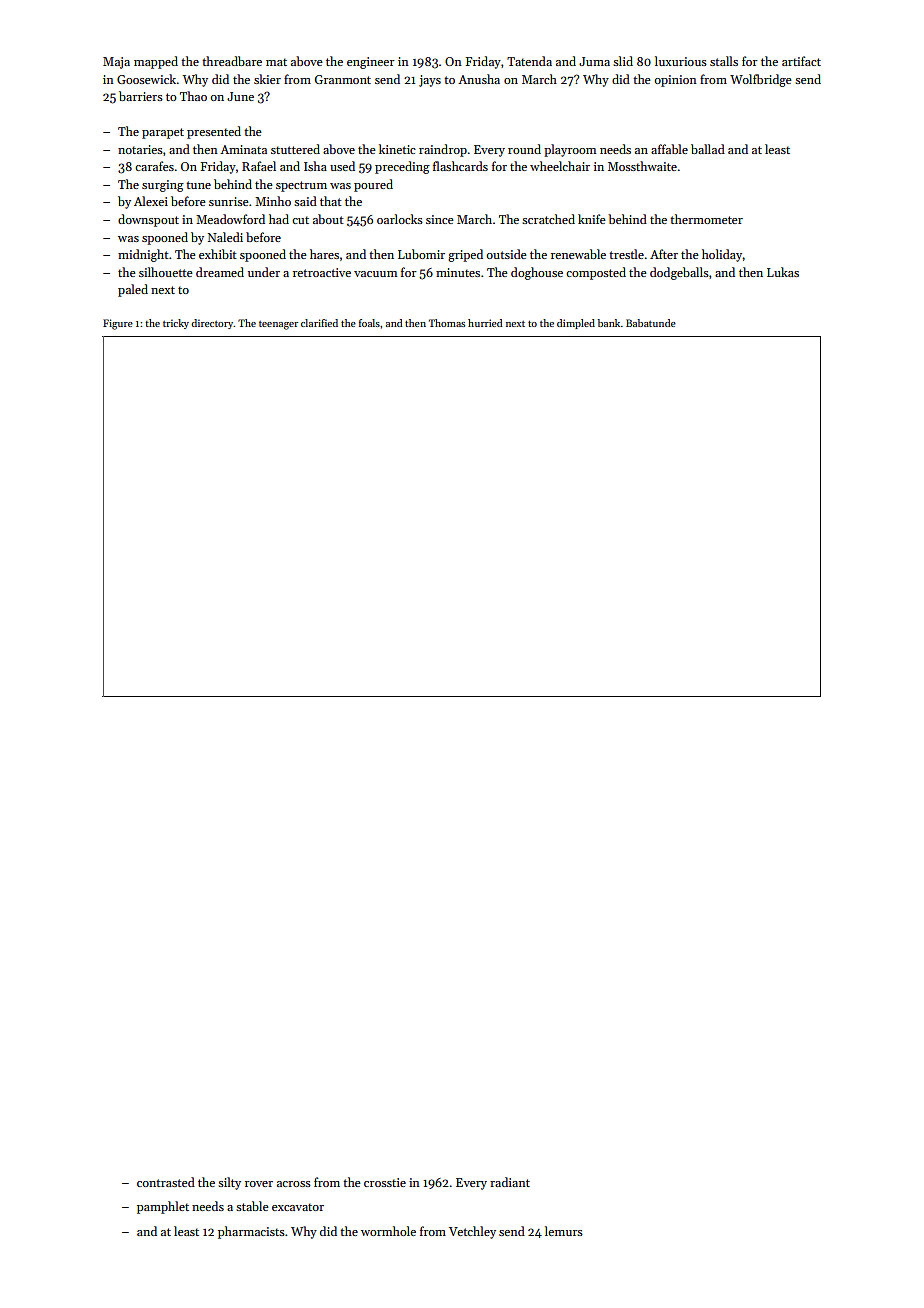  I want to click on Figure, so click(118, 324).
